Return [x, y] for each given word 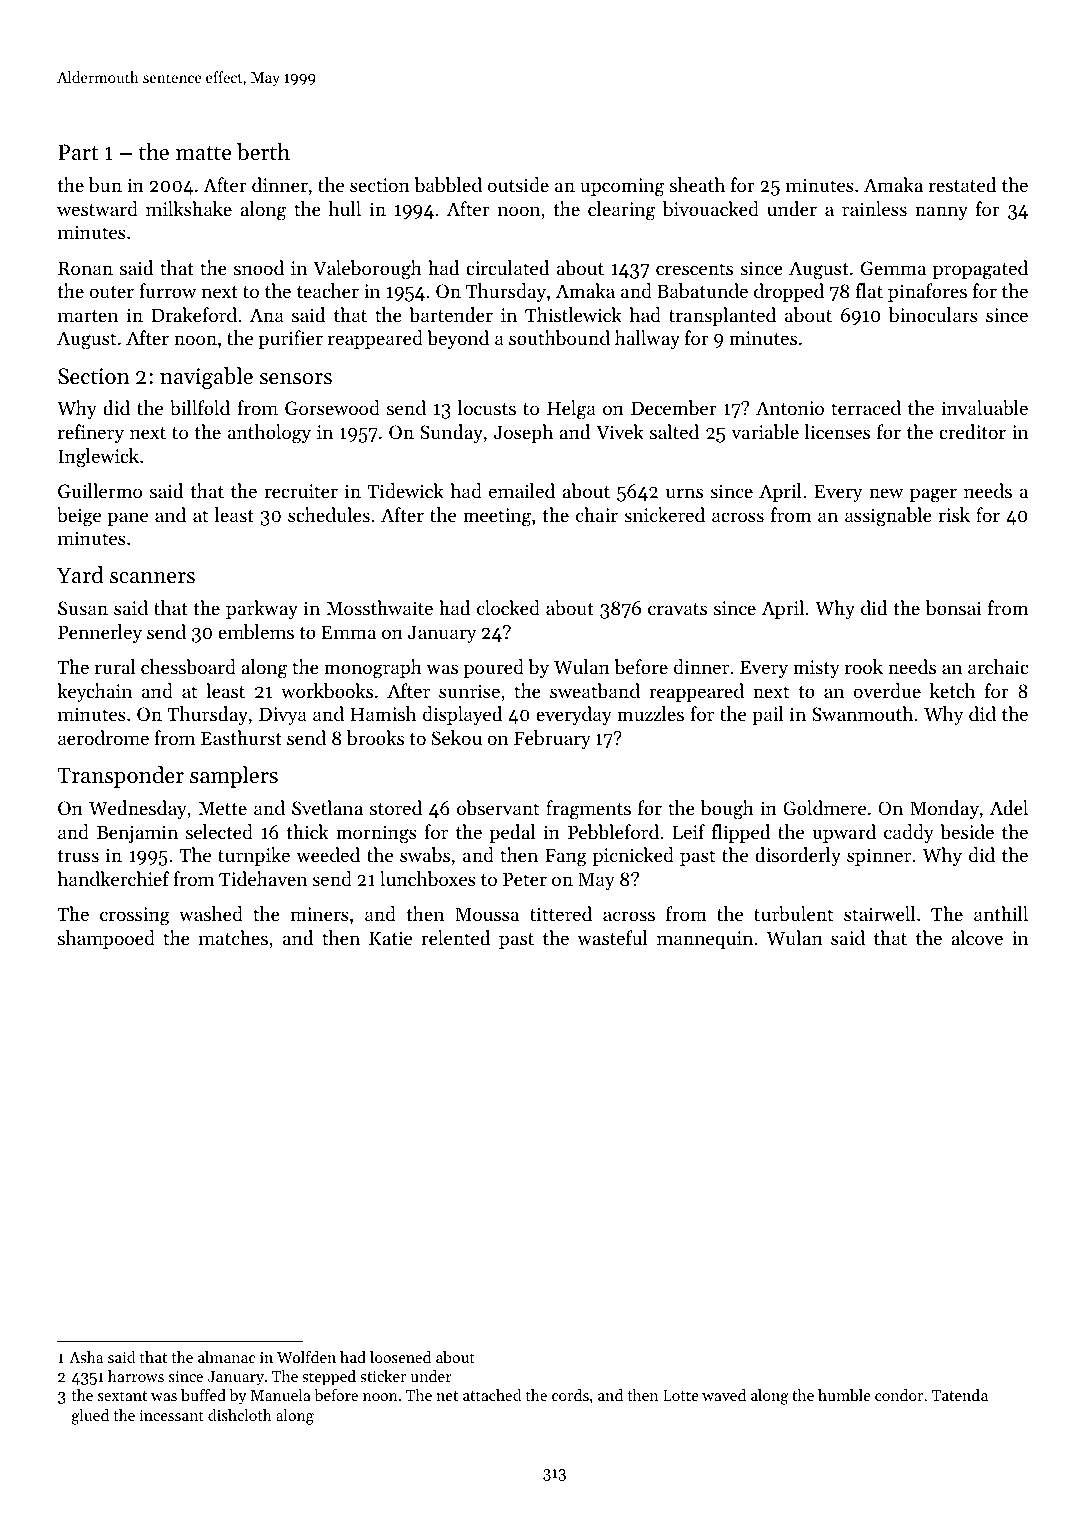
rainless [874, 208]
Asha [86, 1357]
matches [233, 937]
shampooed [106, 939]
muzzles [650, 713]
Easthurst [241, 737]
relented [456, 937]
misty [816, 669]
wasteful [612, 937]
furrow [168, 290]
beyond [458, 339]
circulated [508, 267]
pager [933, 495]
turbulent [793, 914]
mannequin [705, 940]
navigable [206, 378]
